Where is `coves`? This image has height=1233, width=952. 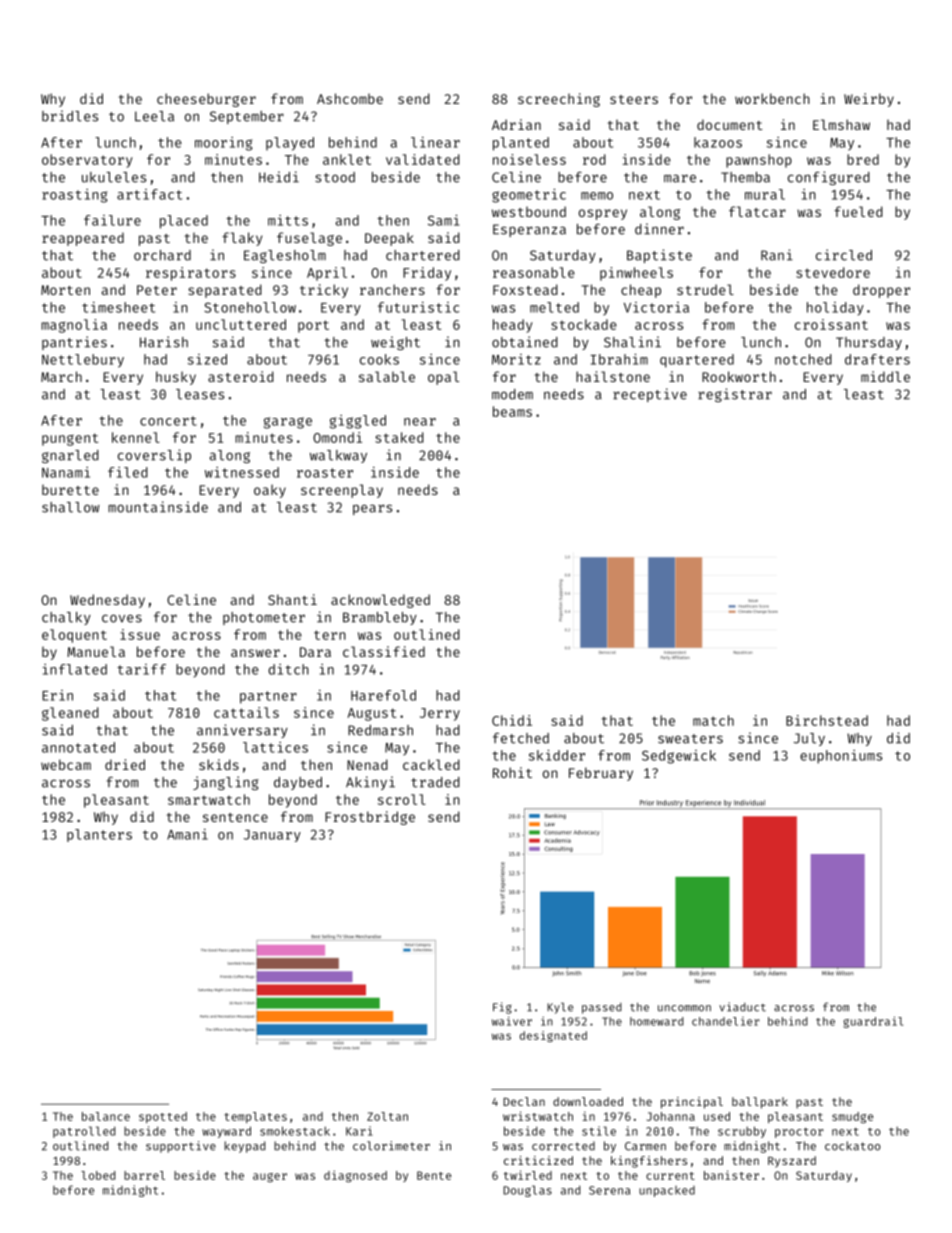 coves is located at coordinates (122, 618).
